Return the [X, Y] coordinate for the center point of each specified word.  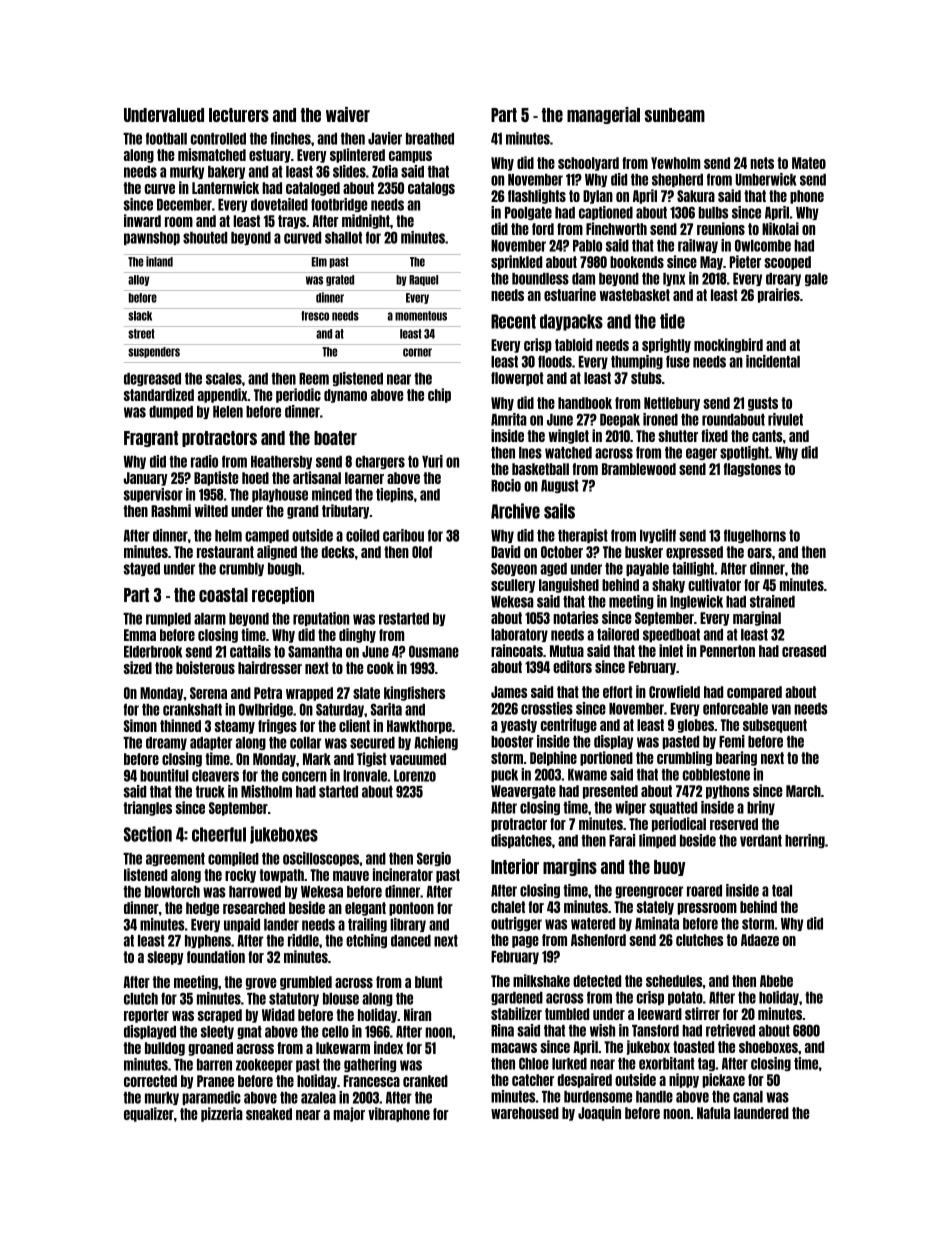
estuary [270, 156]
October [562, 552]
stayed [142, 569]
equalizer [149, 1114]
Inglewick [696, 602]
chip [439, 395]
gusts [763, 404]
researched [254, 908]
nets [762, 163]
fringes [277, 726]
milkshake [541, 980]
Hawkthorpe [419, 727]
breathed [430, 139]
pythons [728, 792]
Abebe [776, 981]
